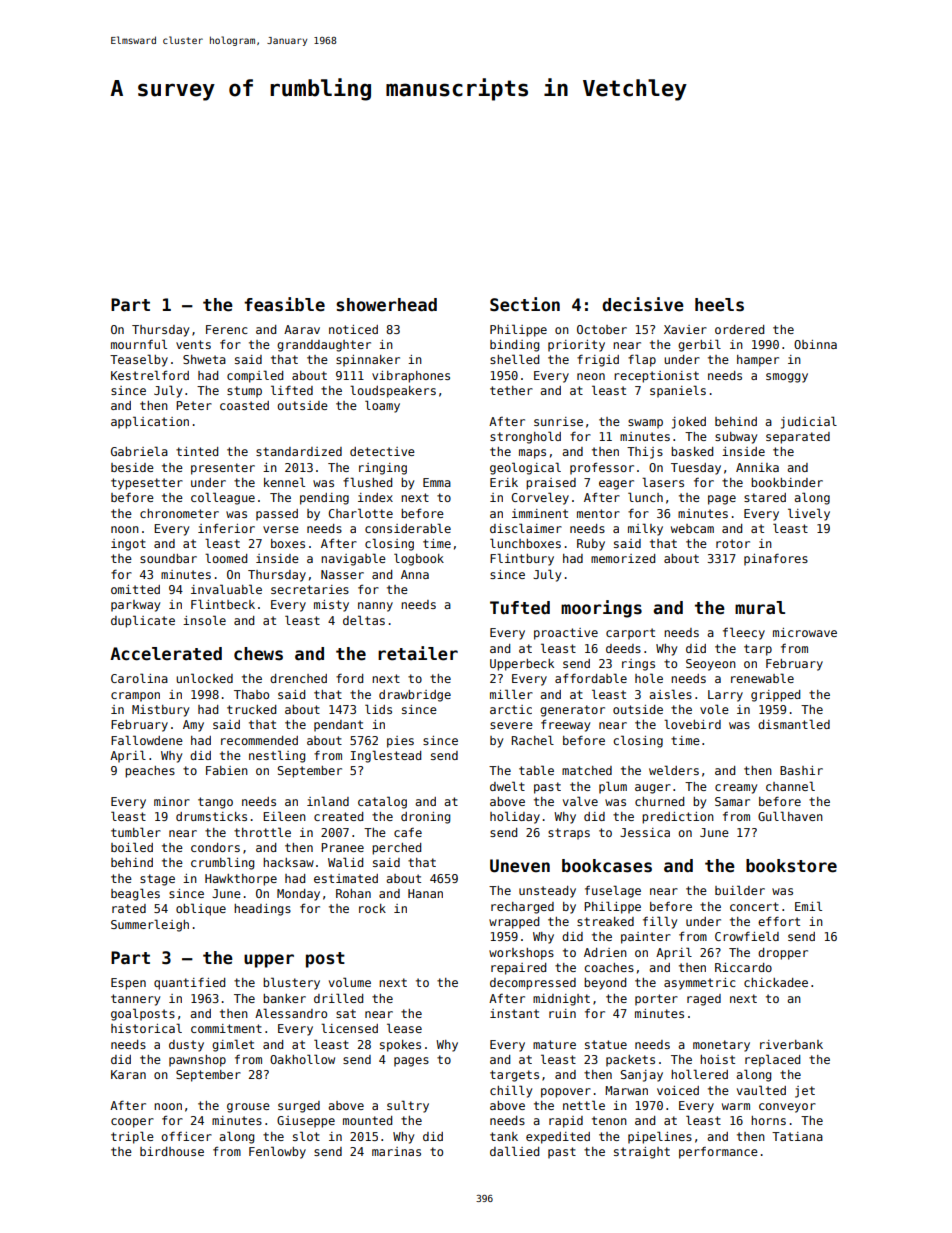 The height and width of the screenshot is (1233, 952). Describe the element at coordinates (511, 694) in the screenshot. I see `miller` at that location.
